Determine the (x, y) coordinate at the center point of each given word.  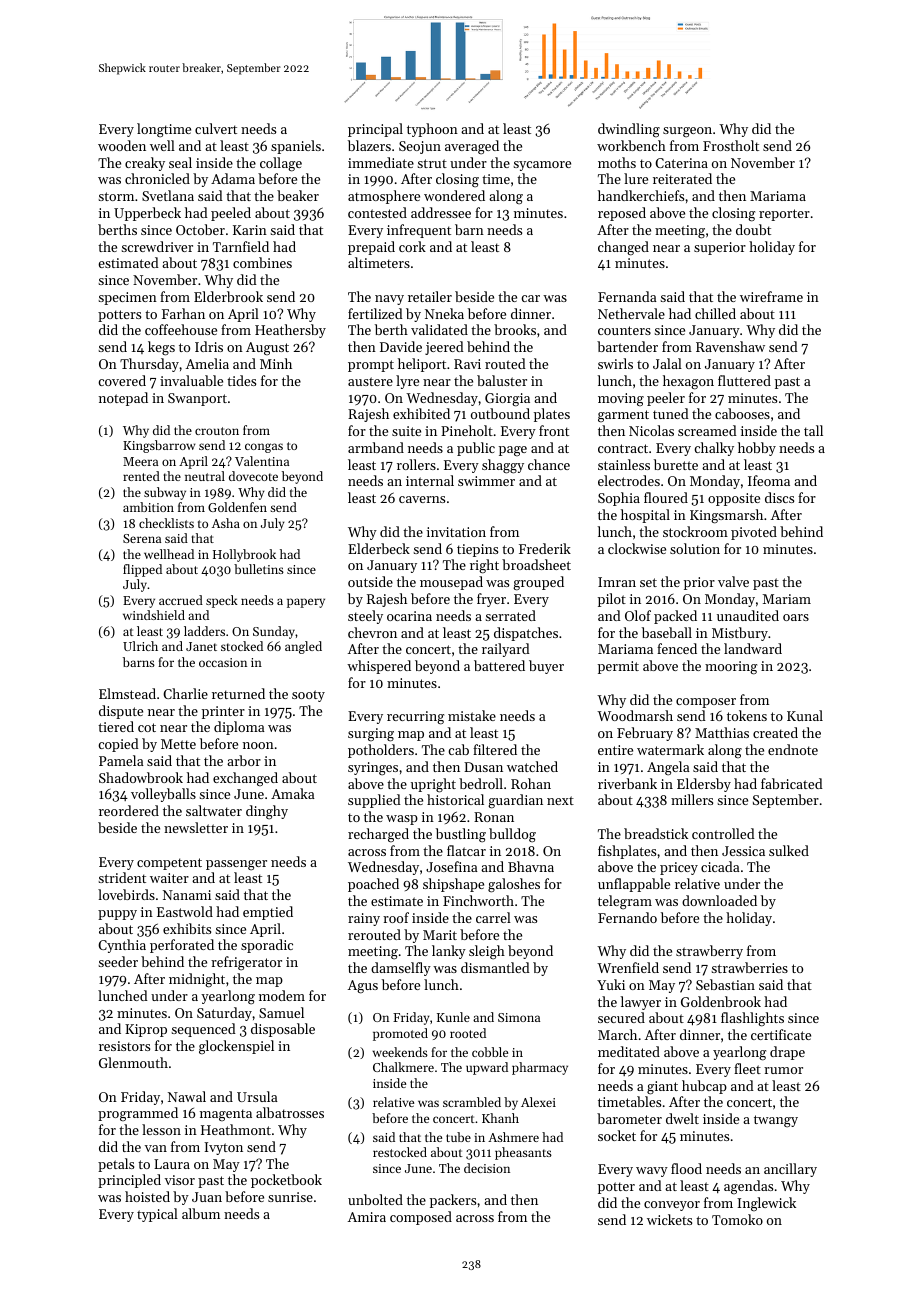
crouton (217, 431)
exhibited (421, 413)
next (560, 800)
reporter (784, 215)
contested (377, 212)
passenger (236, 865)
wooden (122, 145)
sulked (789, 850)
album (201, 1213)
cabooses (742, 413)
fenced (677, 648)
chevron (372, 632)
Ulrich (140, 646)
